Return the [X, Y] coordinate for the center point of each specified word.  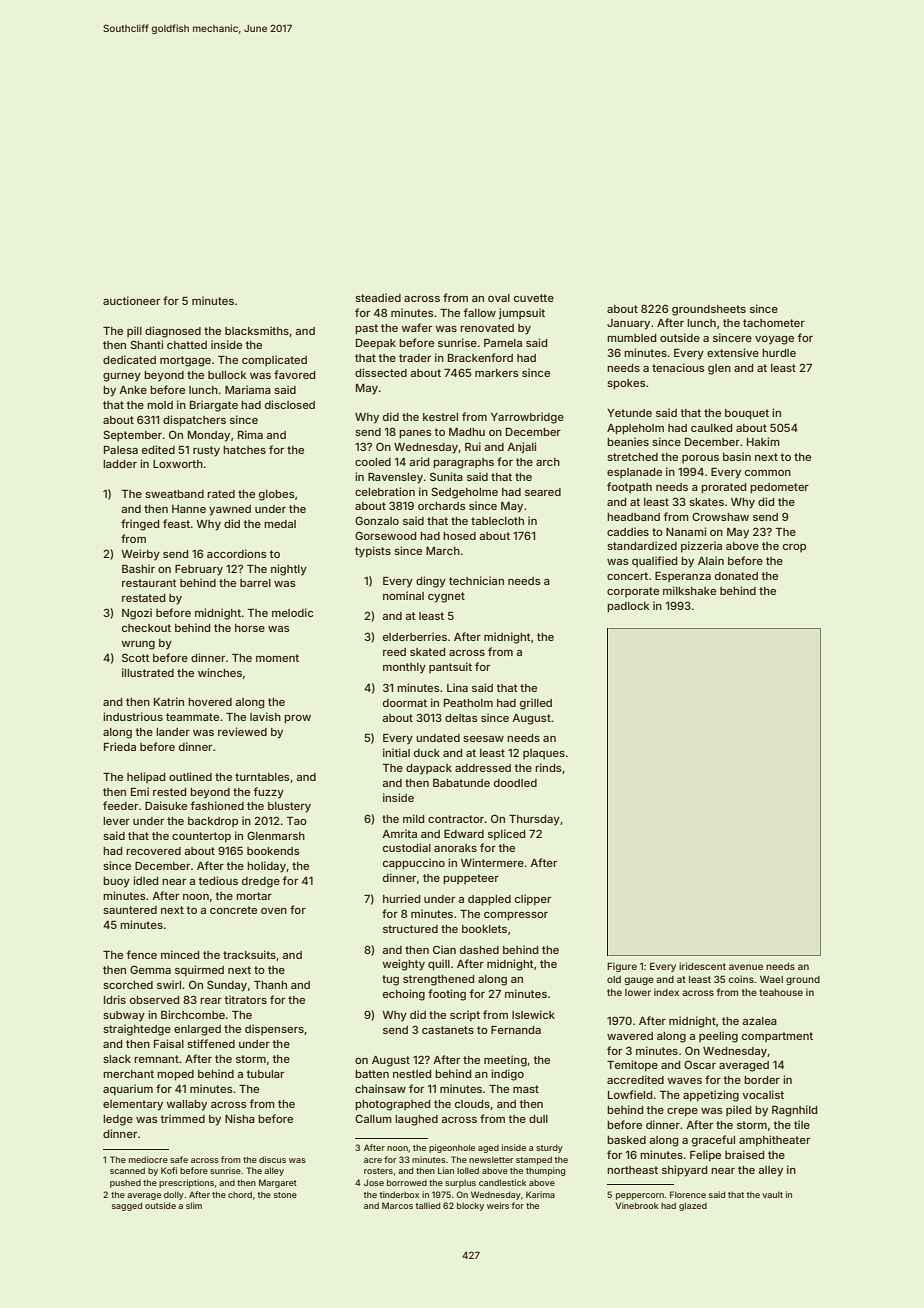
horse [250, 628]
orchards [442, 506]
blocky [470, 1206]
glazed [693, 1206]
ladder [120, 464]
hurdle [779, 353]
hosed [459, 536]
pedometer [779, 488]
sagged [127, 1206]
